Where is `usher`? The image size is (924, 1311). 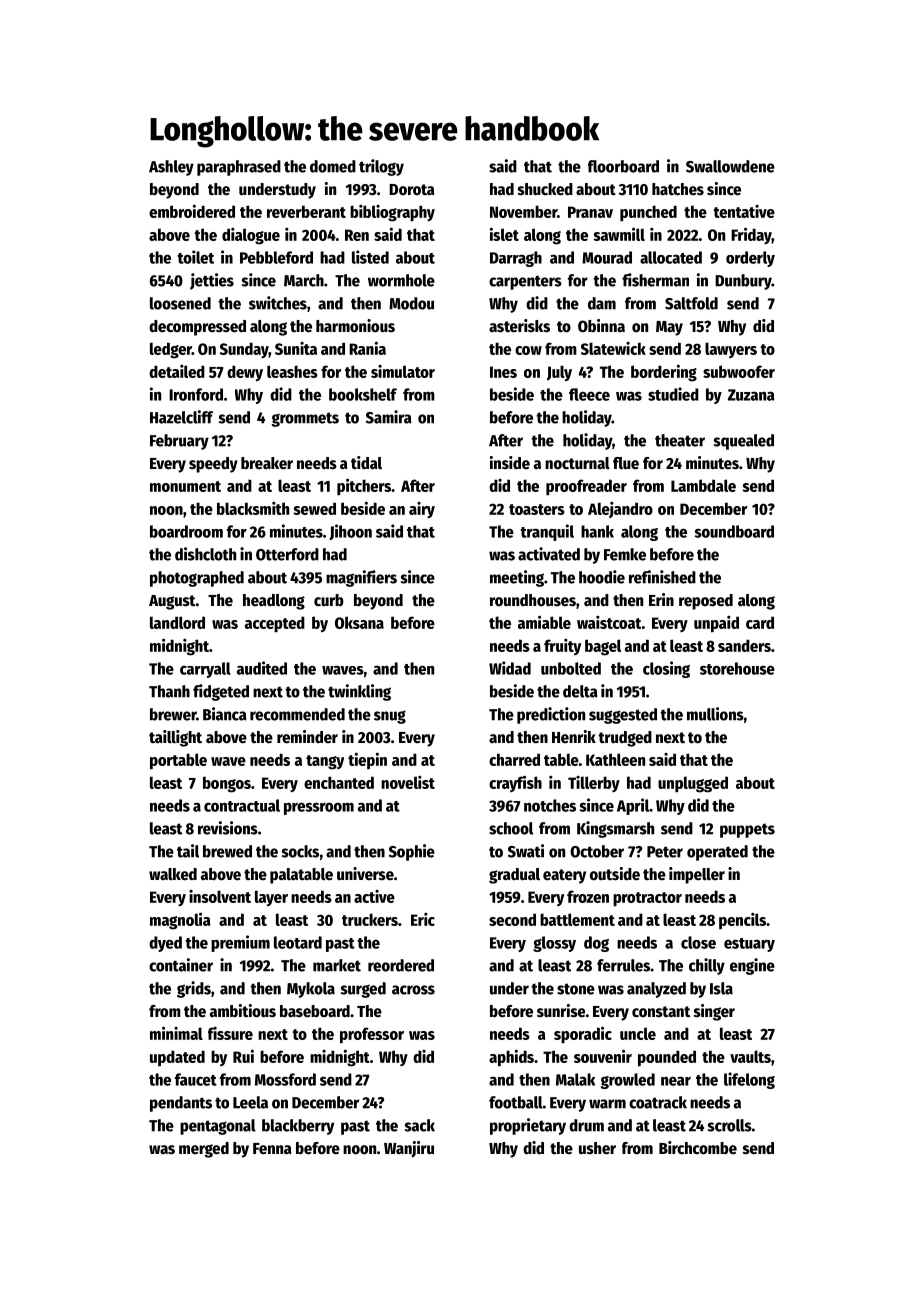 usher is located at coordinates (597, 1148).
